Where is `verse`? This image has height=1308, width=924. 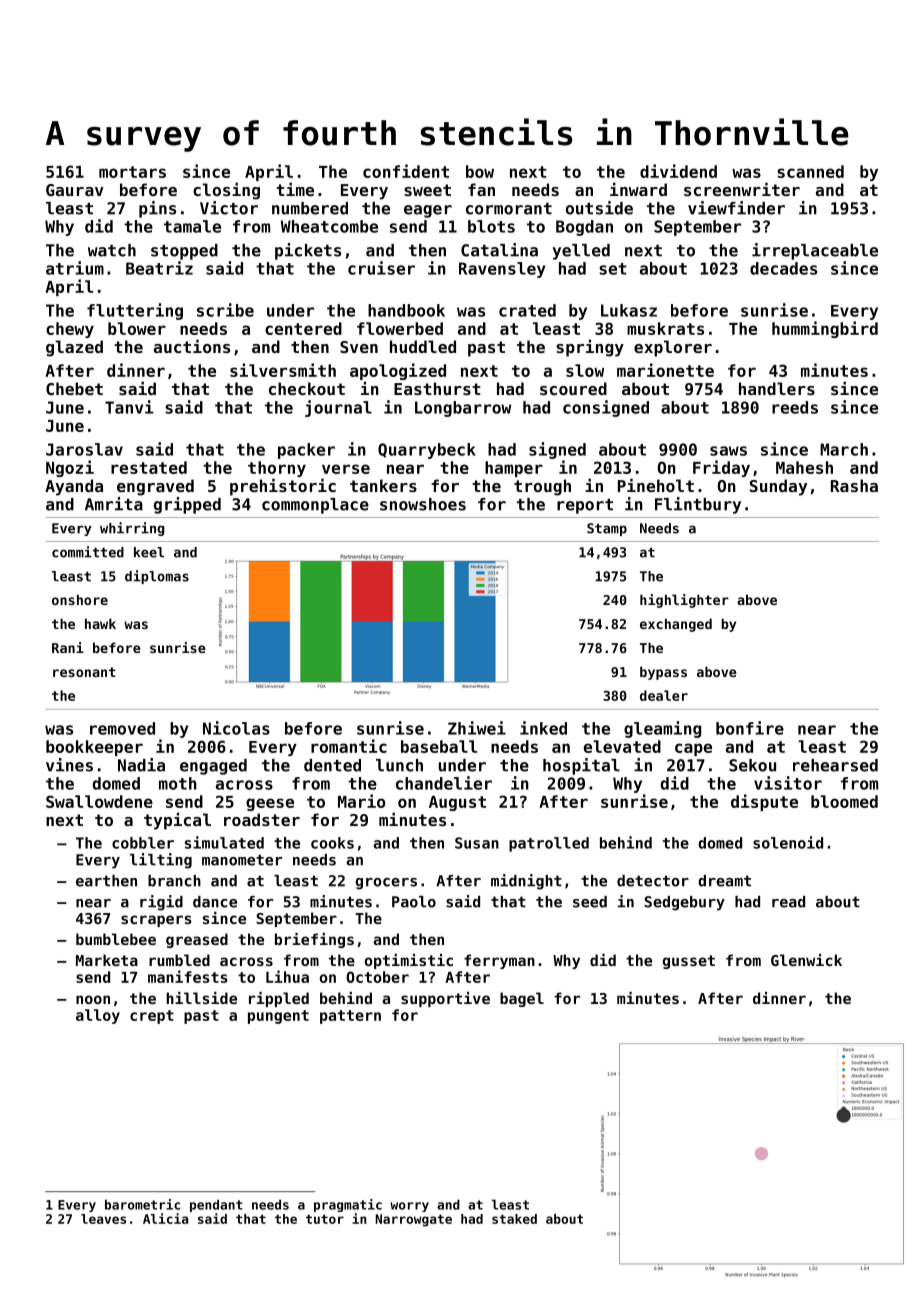
verse is located at coordinates (346, 469).
